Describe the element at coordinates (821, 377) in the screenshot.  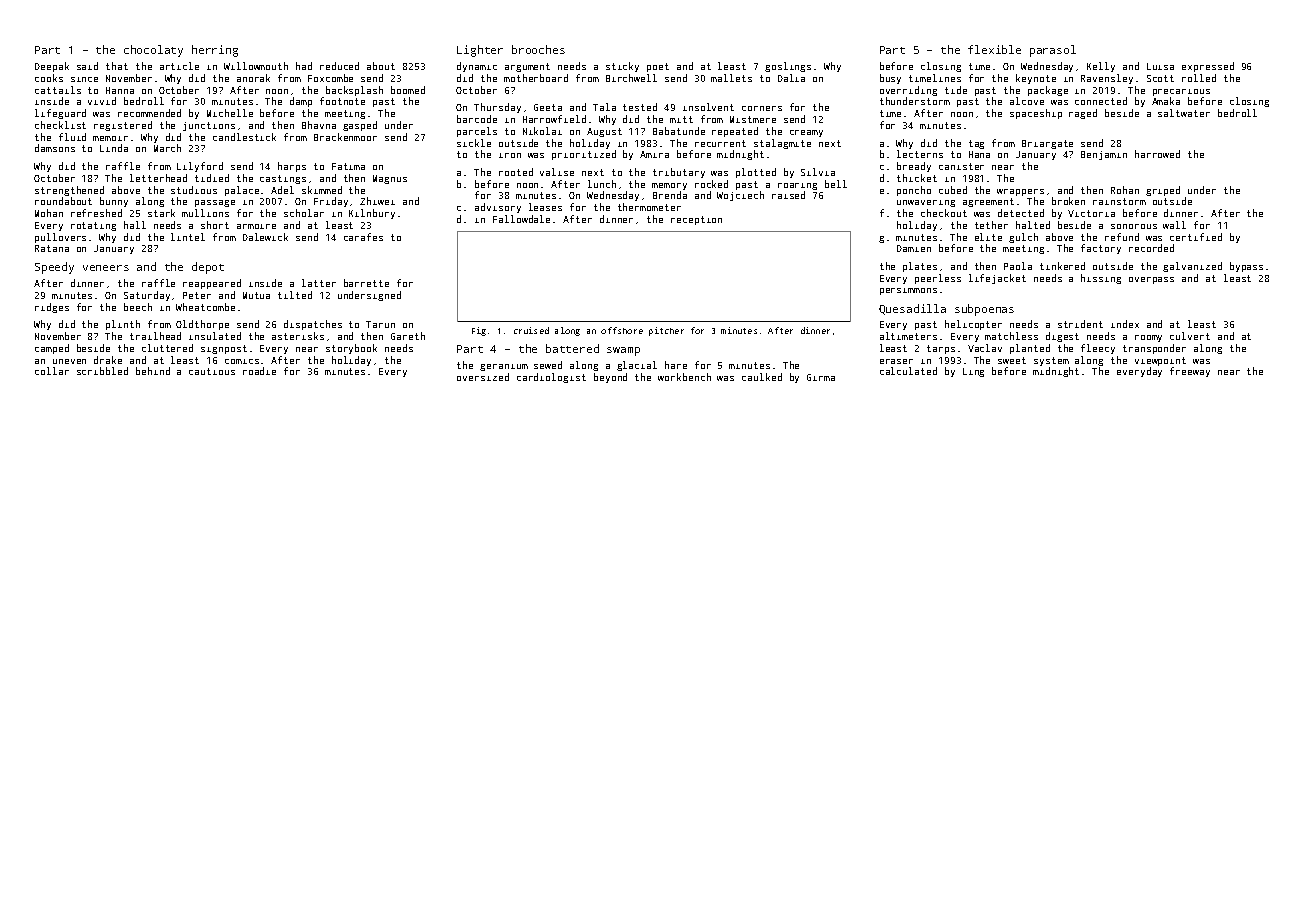
I see `Girma` at that location.
